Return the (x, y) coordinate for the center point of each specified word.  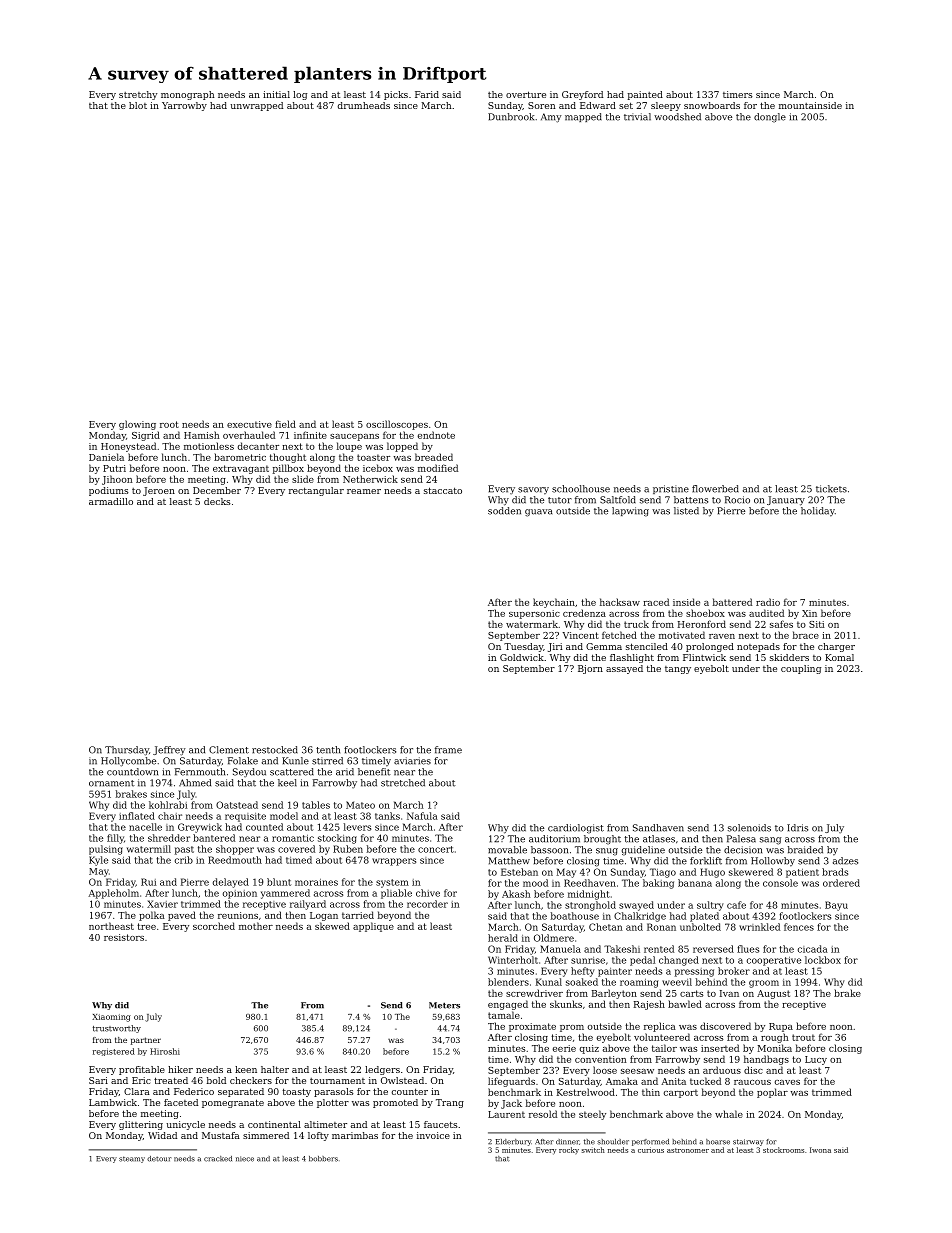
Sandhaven (658, 828)
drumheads (364, 105)
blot (138, 105)
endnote (436, 435)
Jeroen (159, 491)
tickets (831, 489)
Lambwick (113, 1102)
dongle (770, 118)
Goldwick (522, 657)
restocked (275, 750)
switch (593, 1150)
